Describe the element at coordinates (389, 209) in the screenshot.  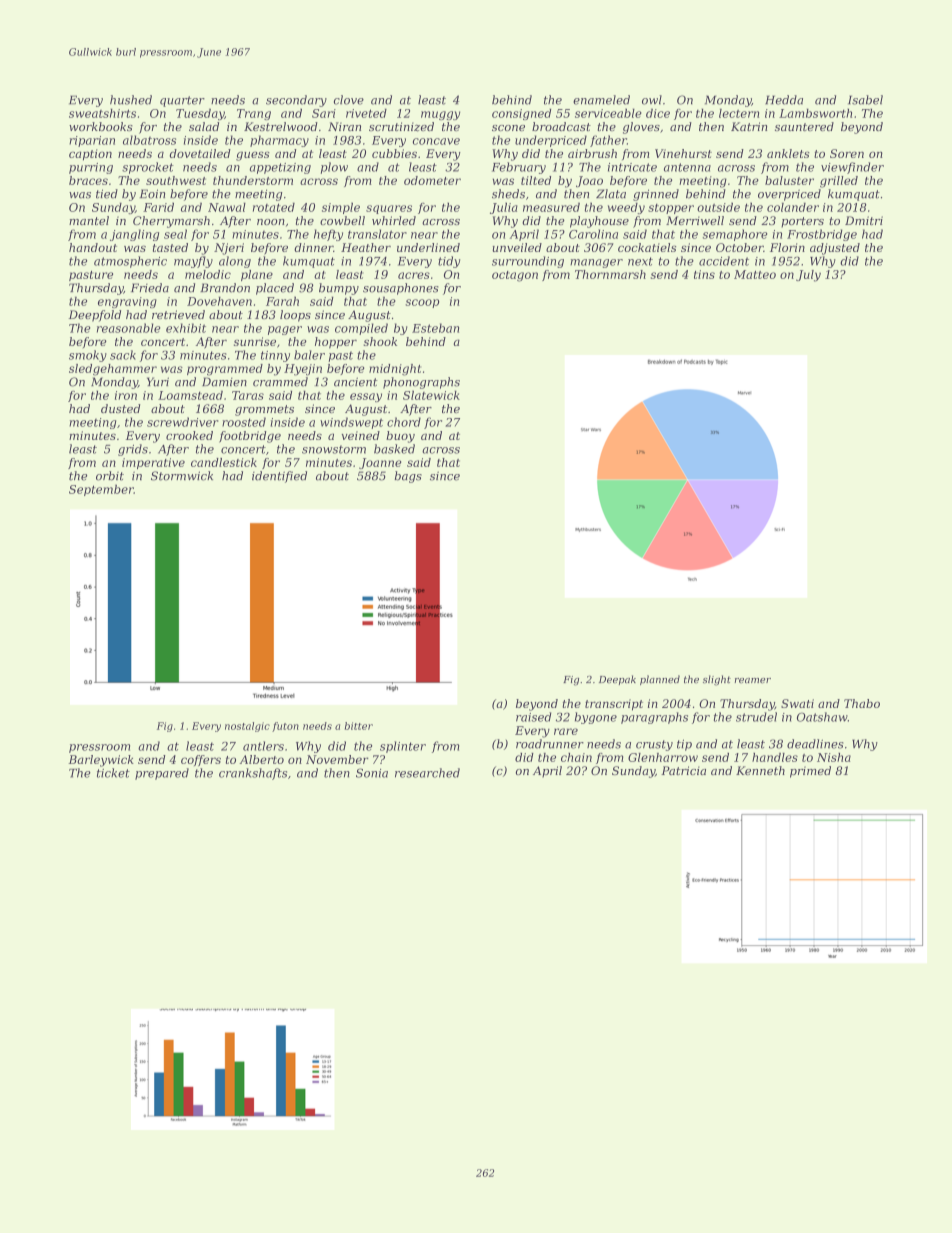
I see `squares` at that location.
